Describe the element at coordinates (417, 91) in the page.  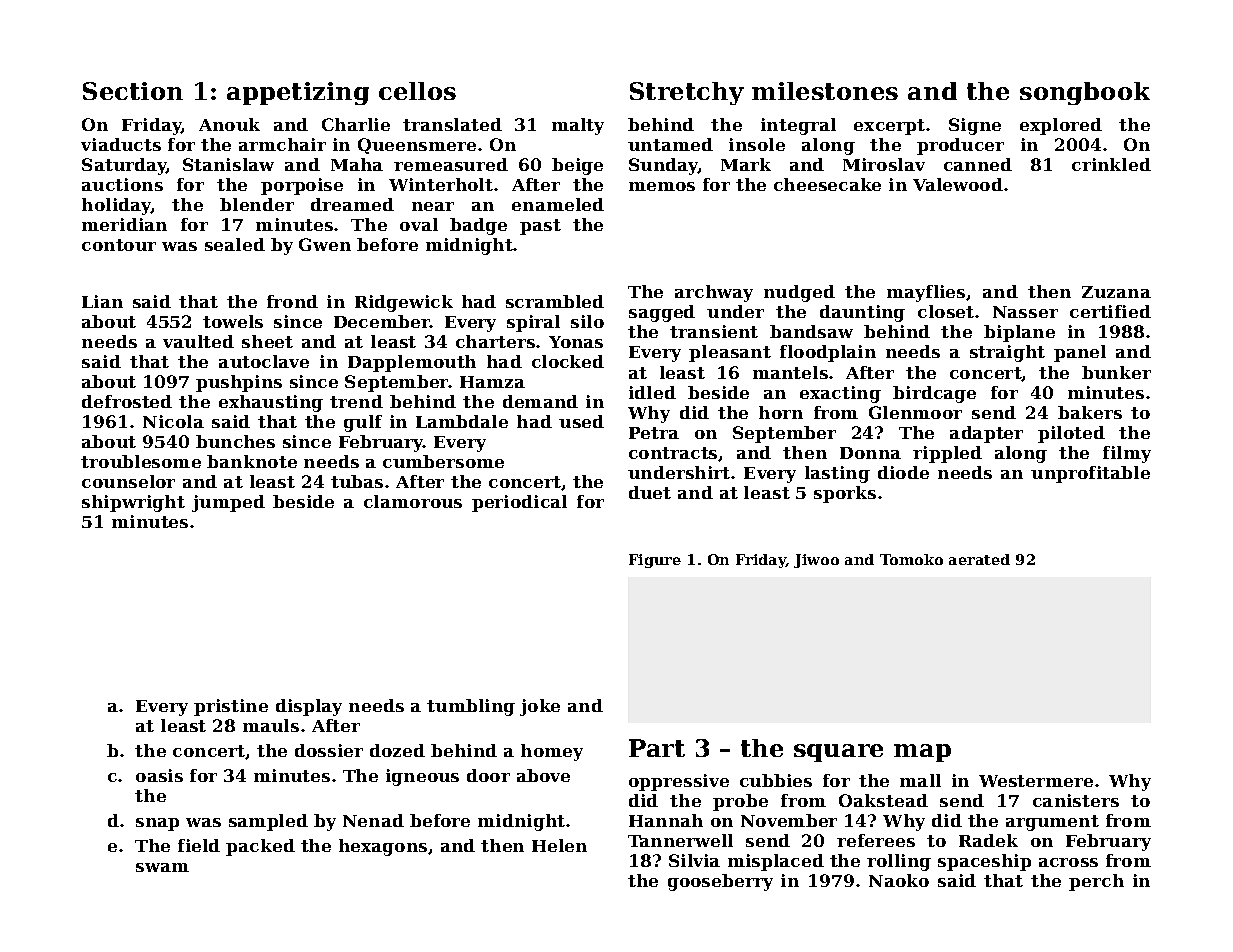
I see `cellos` at that location.
